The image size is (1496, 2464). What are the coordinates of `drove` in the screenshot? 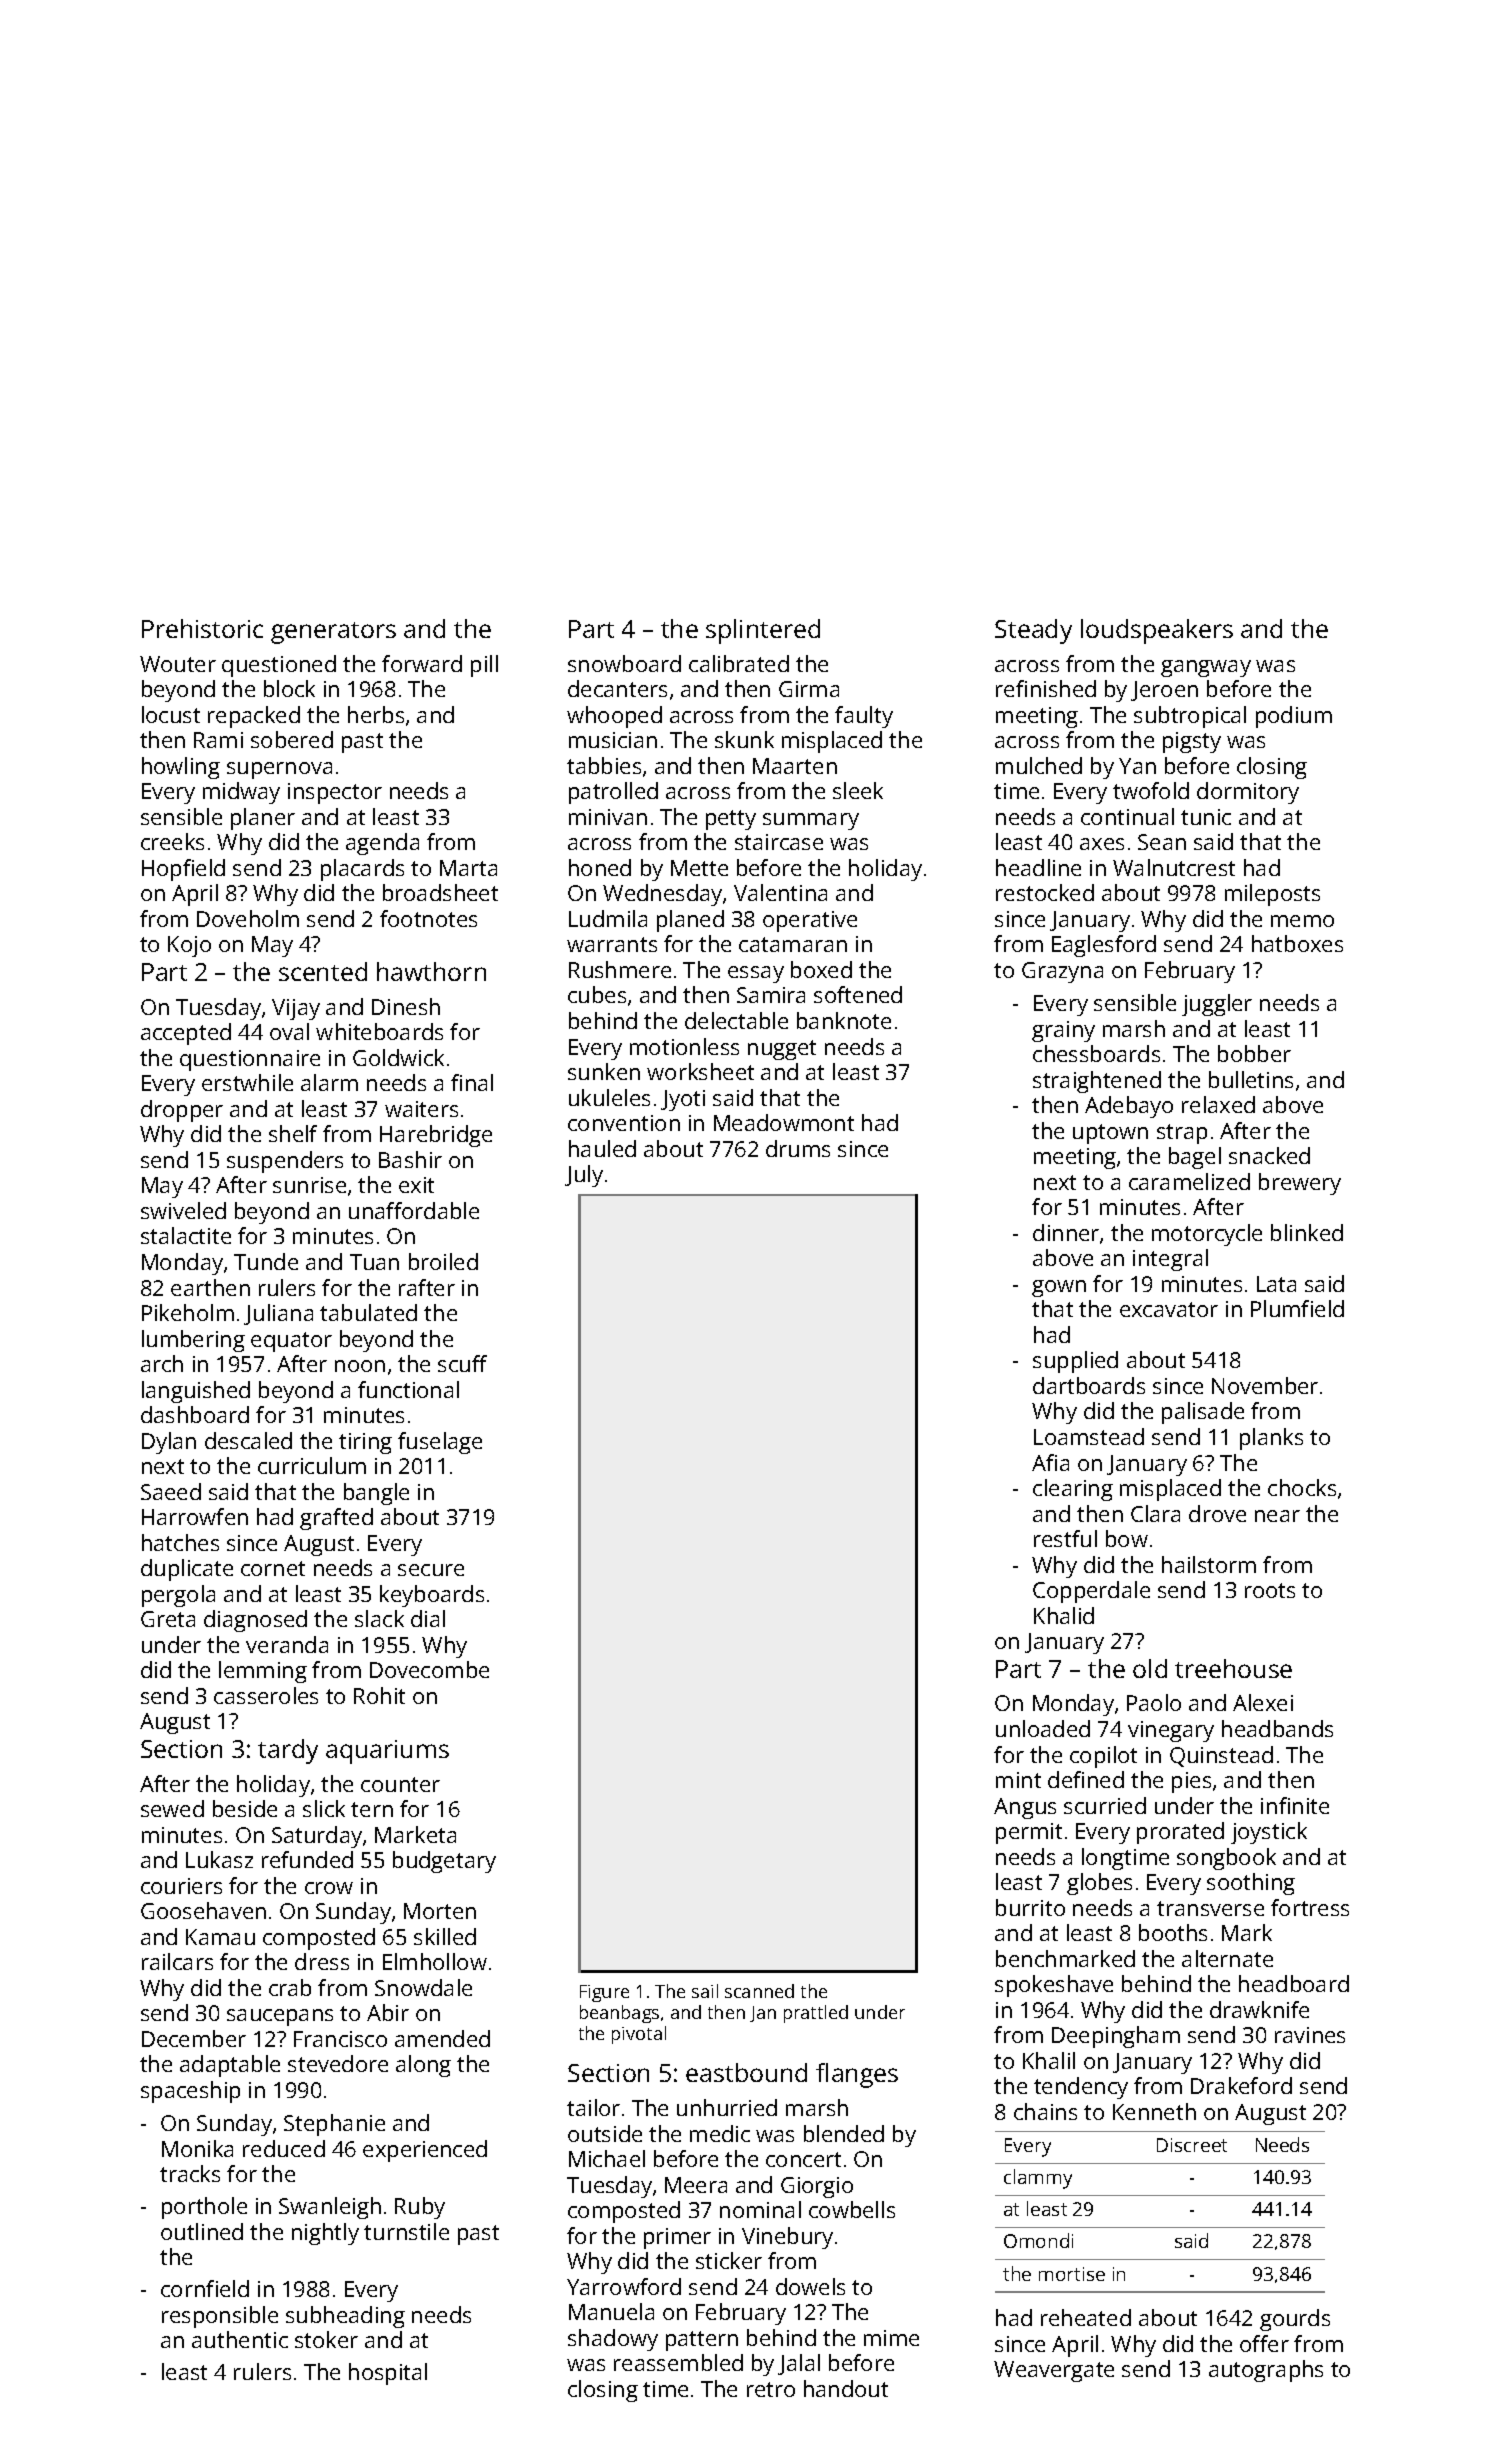 It's located at (1217, 1513).
